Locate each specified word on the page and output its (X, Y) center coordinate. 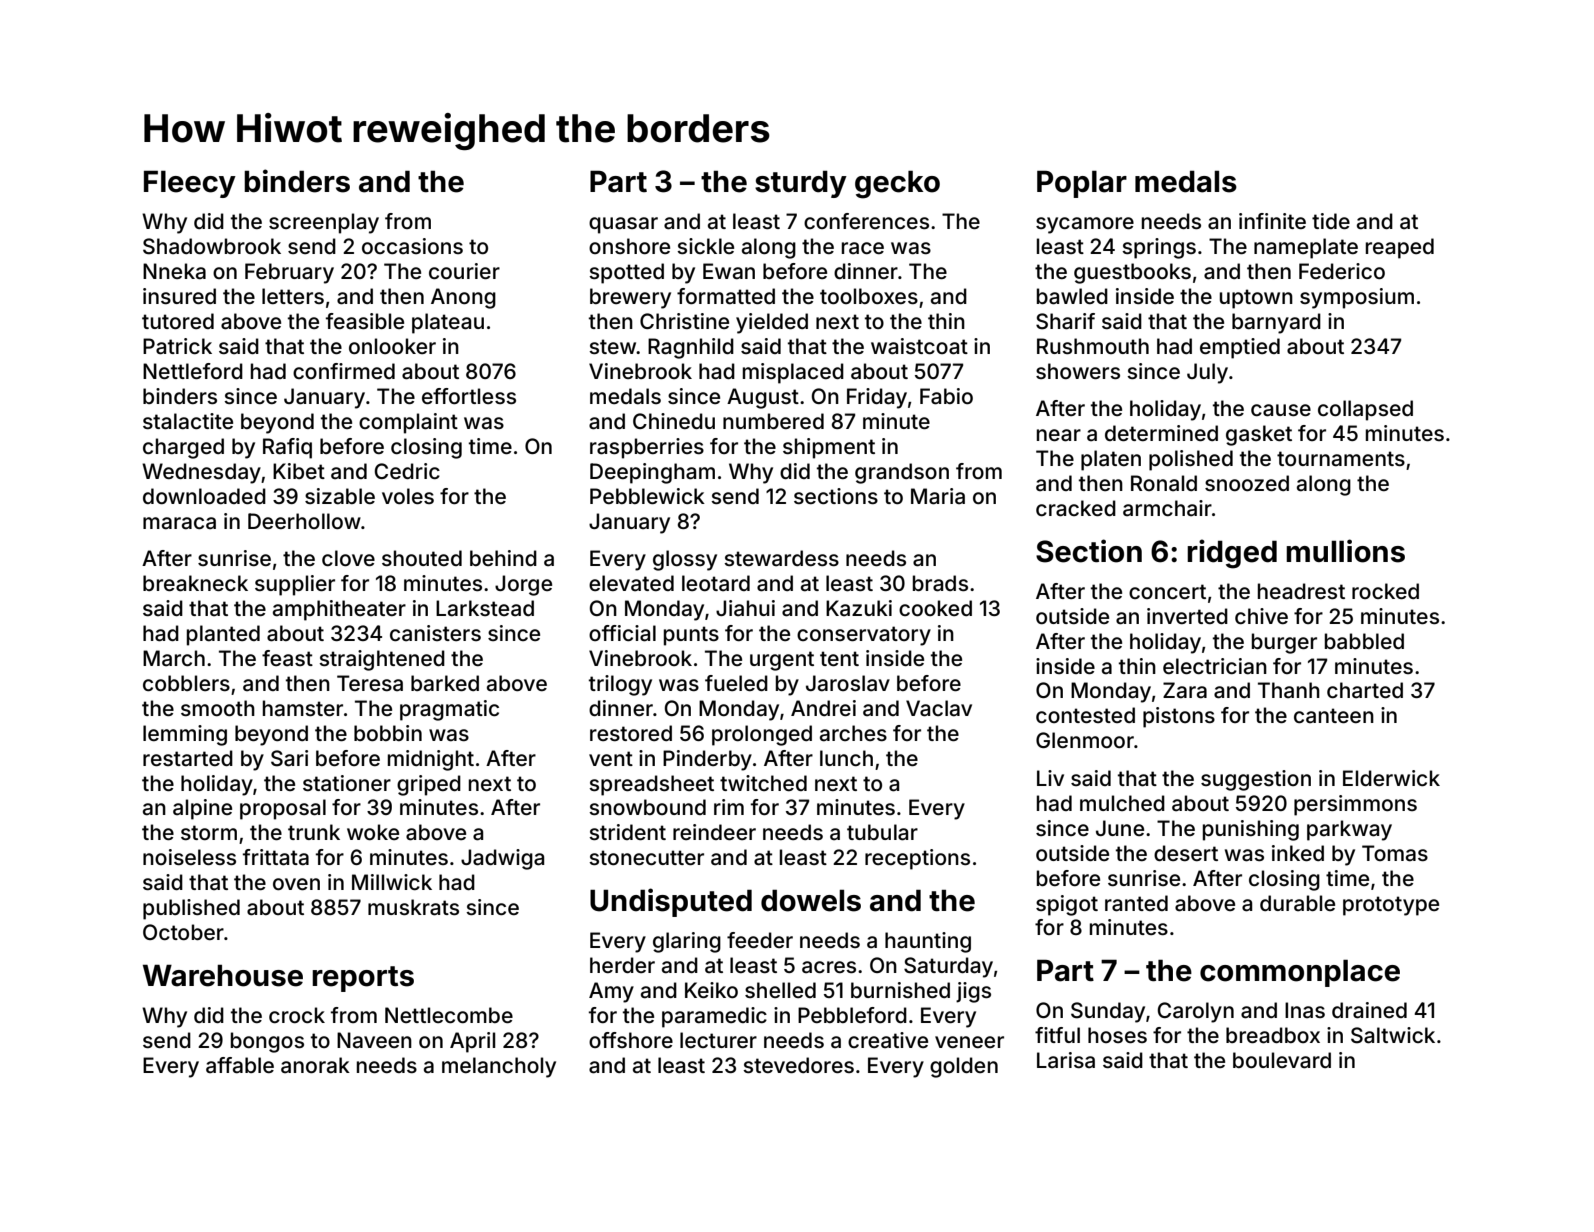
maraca (179, 523)
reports (363, 979)
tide (1331, 221)
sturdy (801, 184)
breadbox (1273, 1035)
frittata (276, 857)
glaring (687, 942)
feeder (760, 940)
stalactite (188, 421)
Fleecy (190, 184)
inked (1298, 853)
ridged (1232, 554)
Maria (938, 496)
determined (1161, 433)
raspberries (647, 448)
